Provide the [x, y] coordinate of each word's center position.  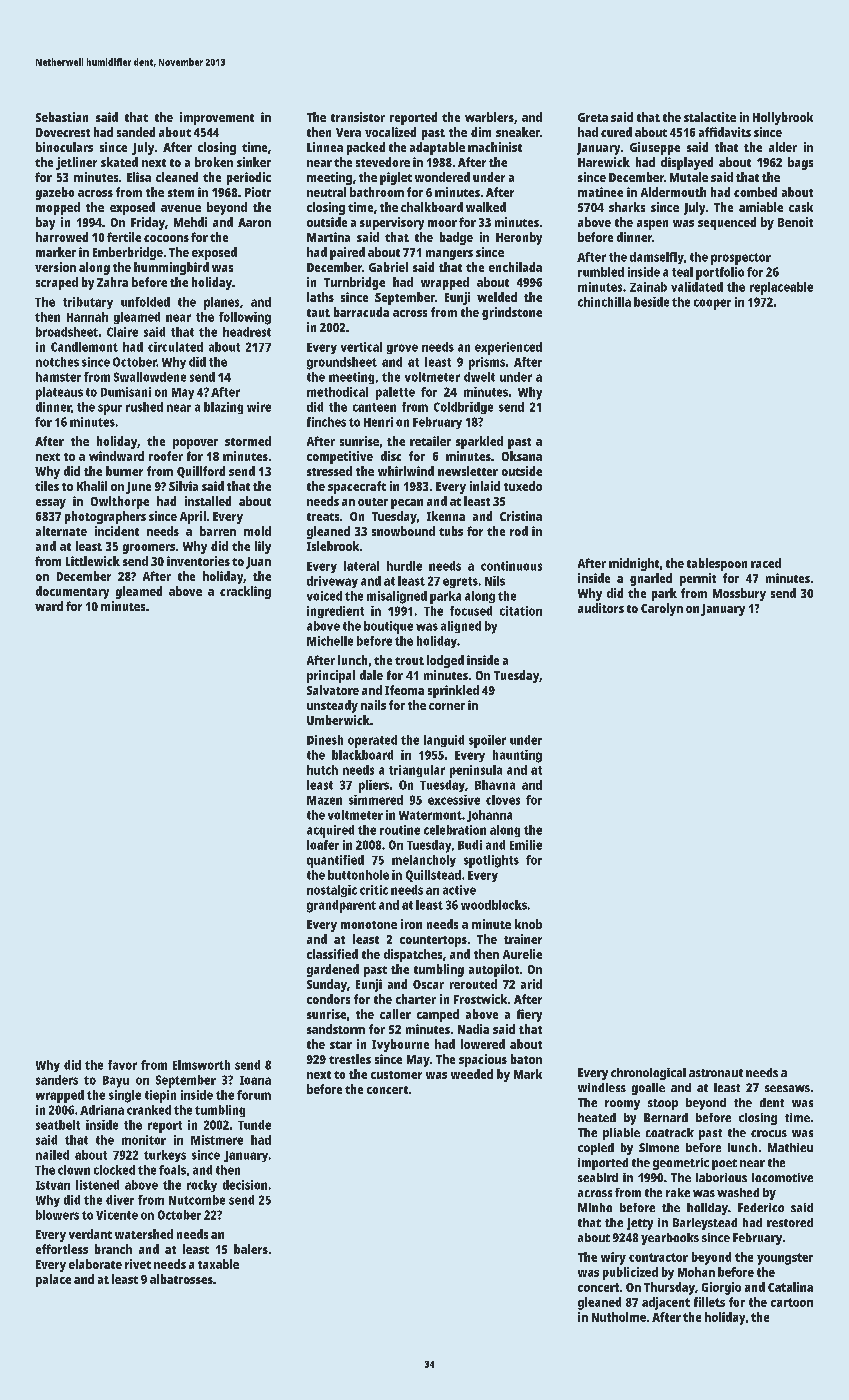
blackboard [362, 755]
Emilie [526, 845]
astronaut [716, 1073]
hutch [322, 770]
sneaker [518, 132]
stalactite [710, 117]
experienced [508, 348]
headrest [247, 332]
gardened [333, 970]
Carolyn [662, 609]
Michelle [330, 641]
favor [122, 1065]
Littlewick [93, 561]
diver [120, 1200]
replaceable [781, 288]
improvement [217, 118]
